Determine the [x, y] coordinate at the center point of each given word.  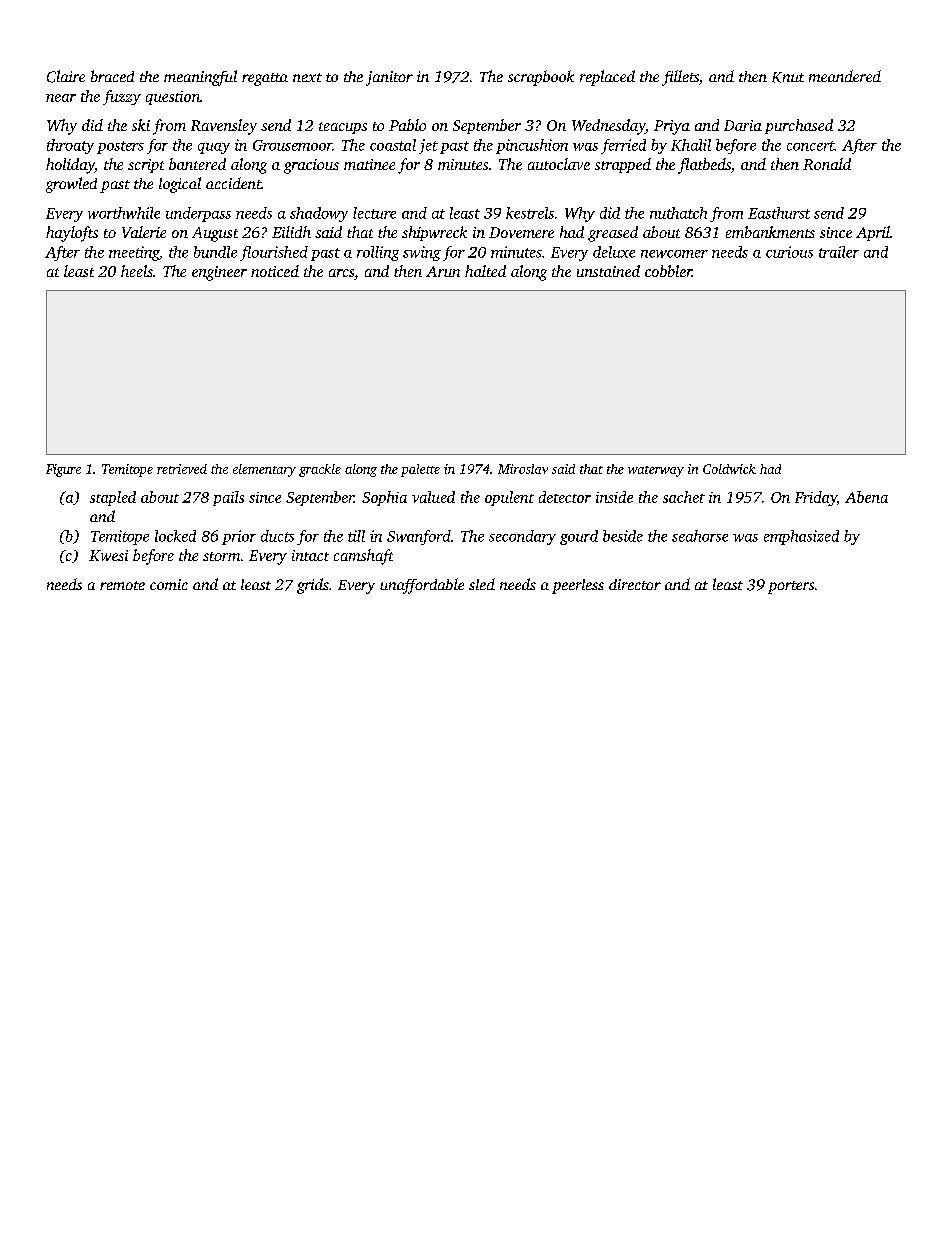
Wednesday [608, 127]
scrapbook [541, 78]
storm [221, 556]
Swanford [419, 537]
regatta [265, 79]
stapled [113, 498]
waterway [656, 471]
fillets [680, 78]
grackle [320, 470]
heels [137, 271]
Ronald [827, 164]
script [146, 166]
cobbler [668, 271]
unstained [608, 271]
